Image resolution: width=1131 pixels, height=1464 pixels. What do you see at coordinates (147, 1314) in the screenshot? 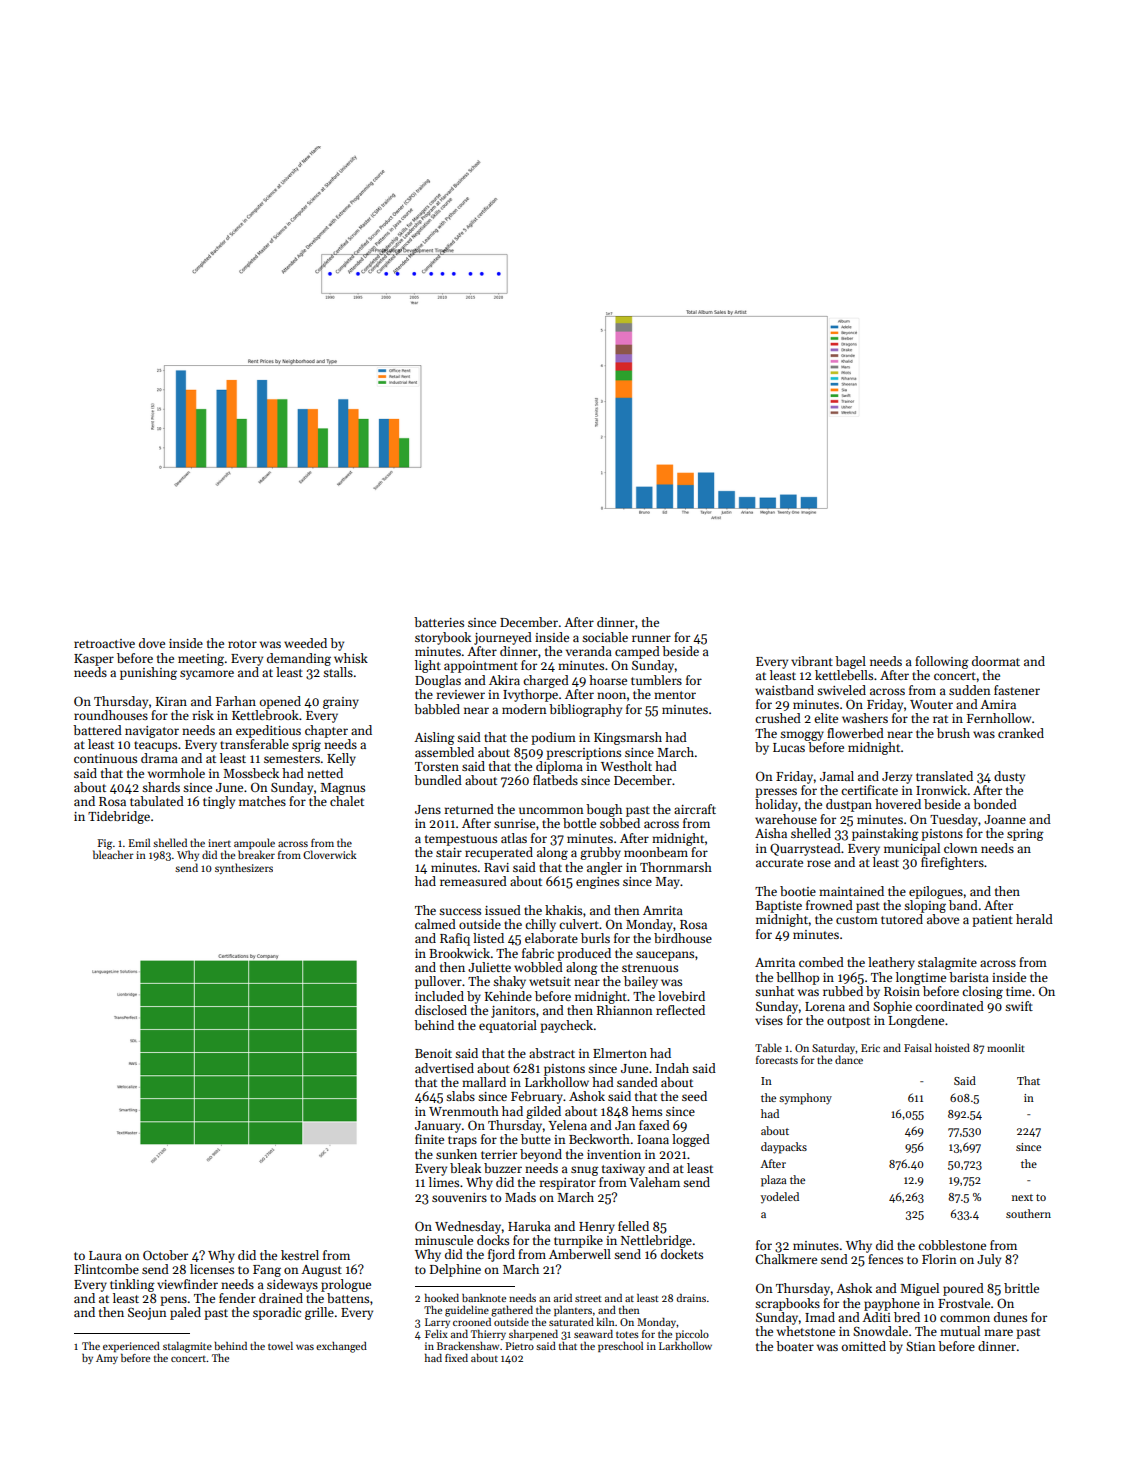
I see `Seojun` at bounding box center [147, 1314].
